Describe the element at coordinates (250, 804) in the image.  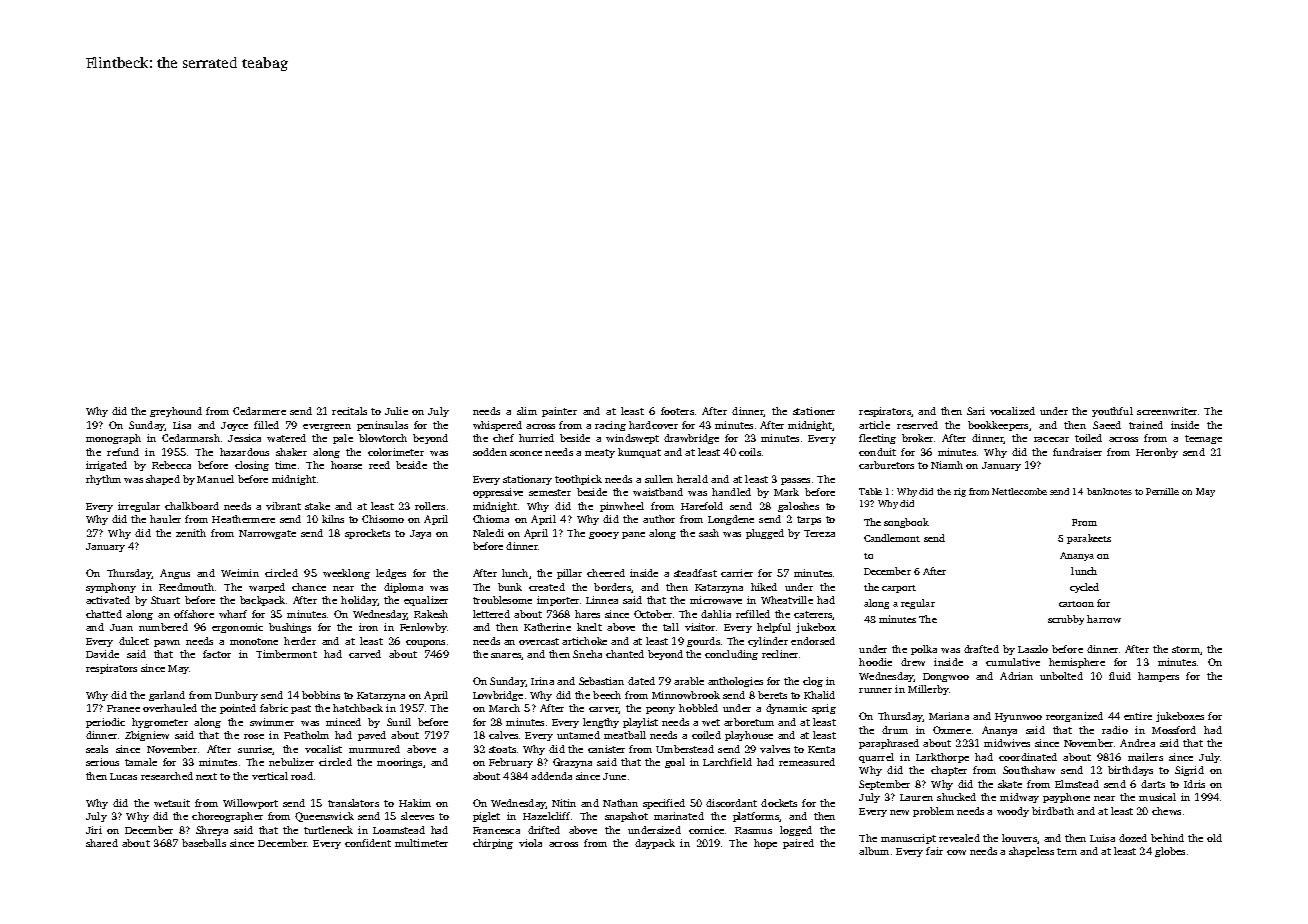
I see `Willowport` at that location.
